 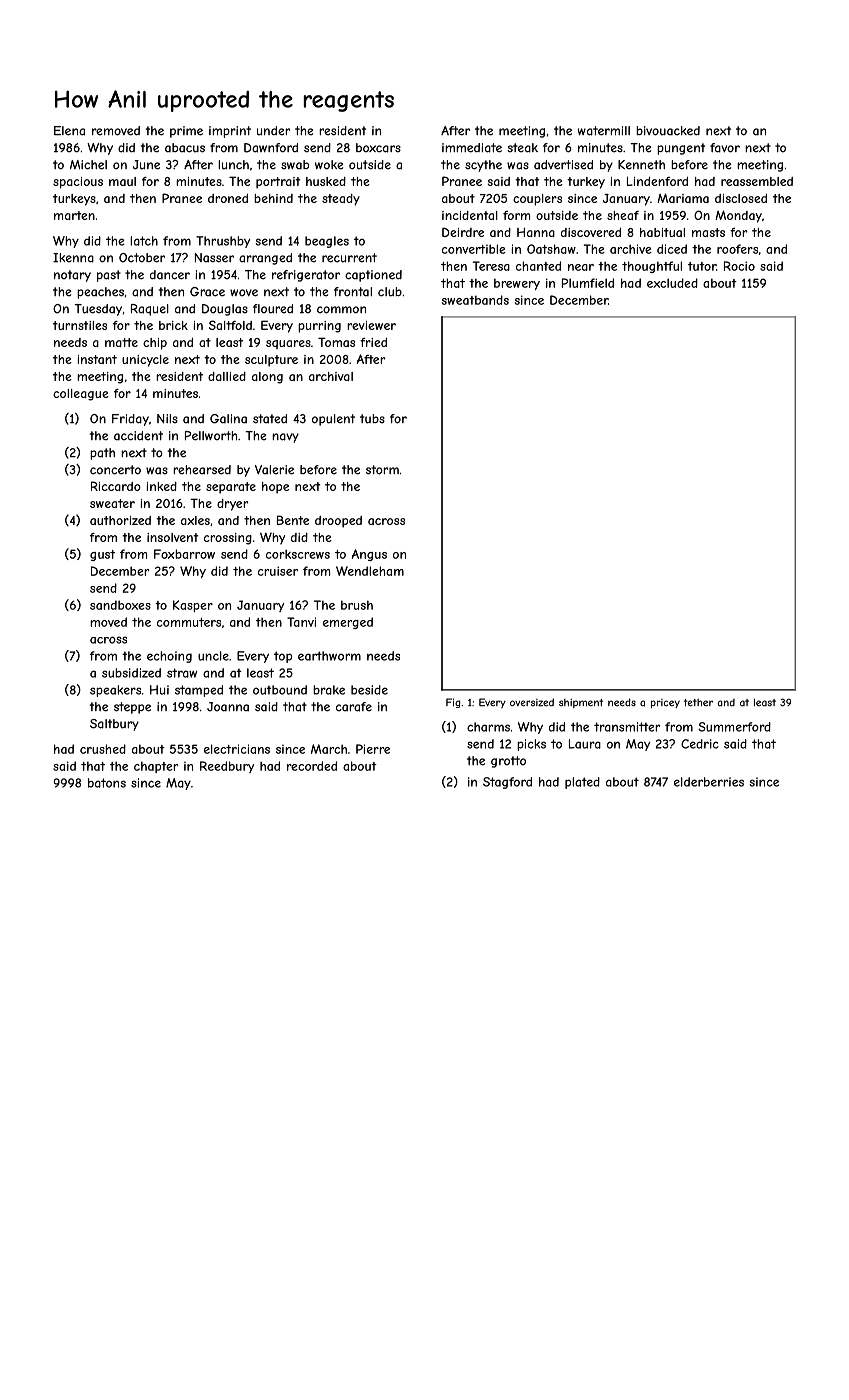 I want to click on crushed, so click(x=103, y=749).
